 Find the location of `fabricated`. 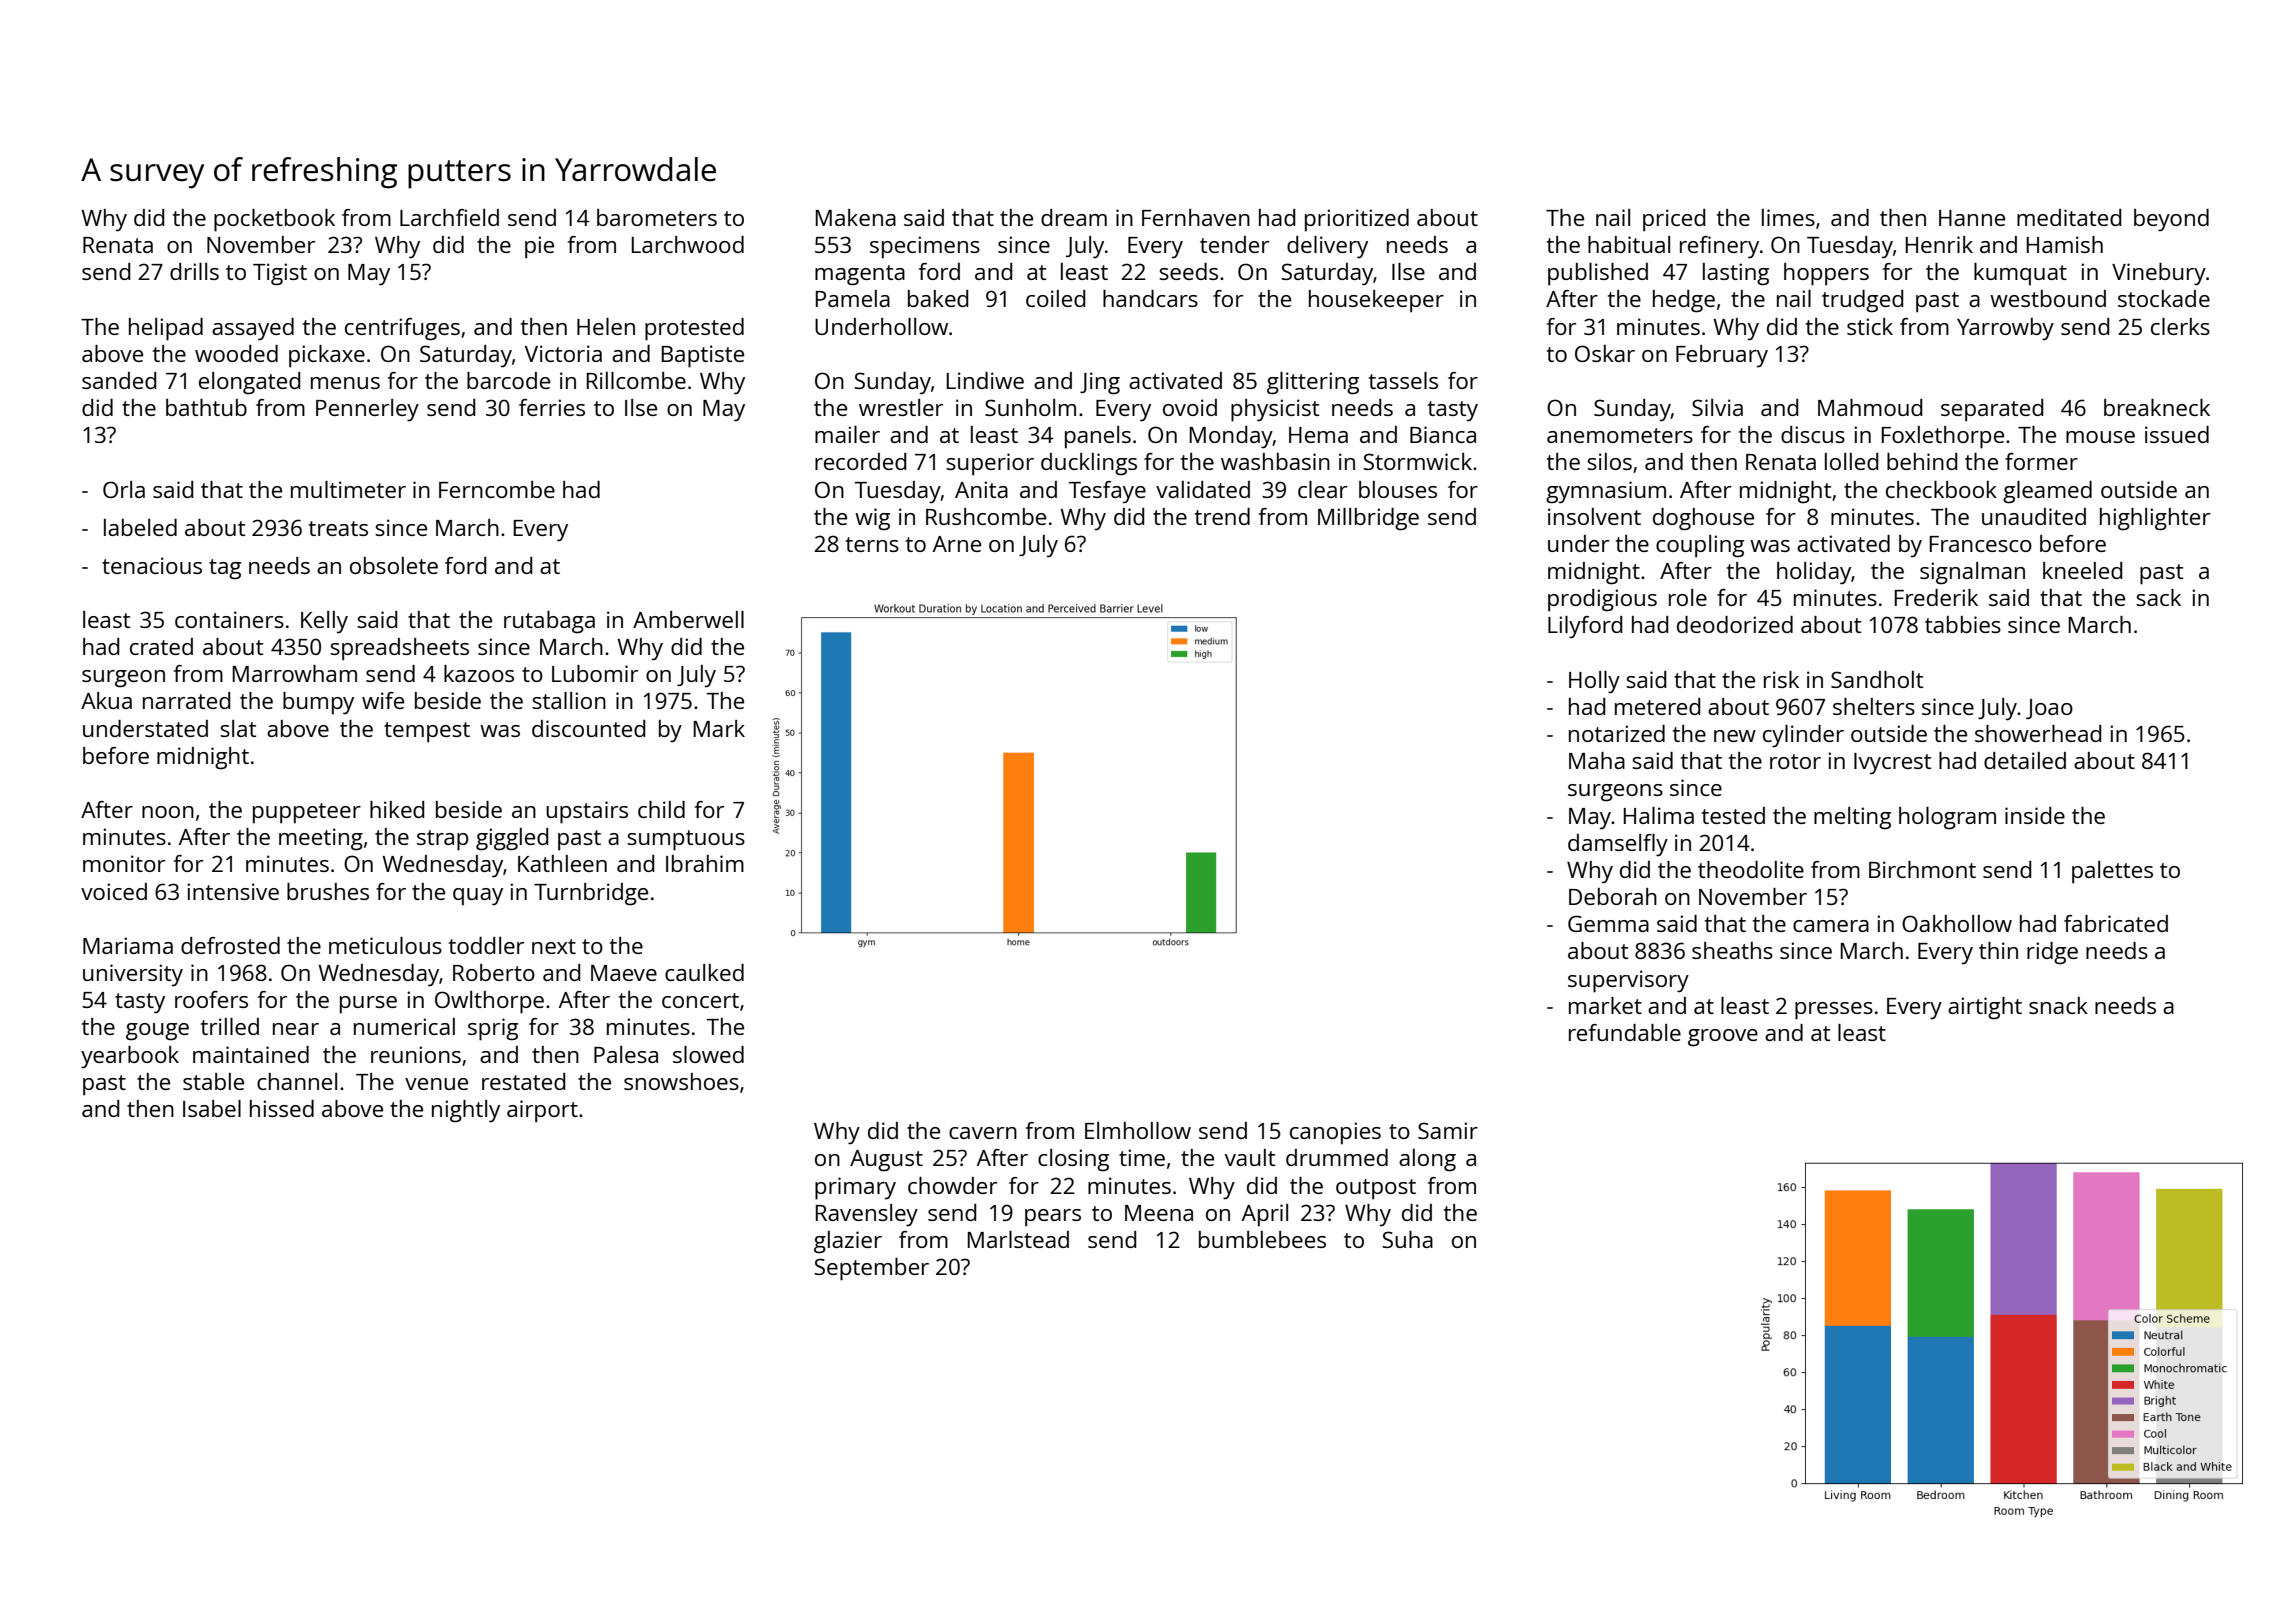

fabricated is located at coordinates (2116, 923).
